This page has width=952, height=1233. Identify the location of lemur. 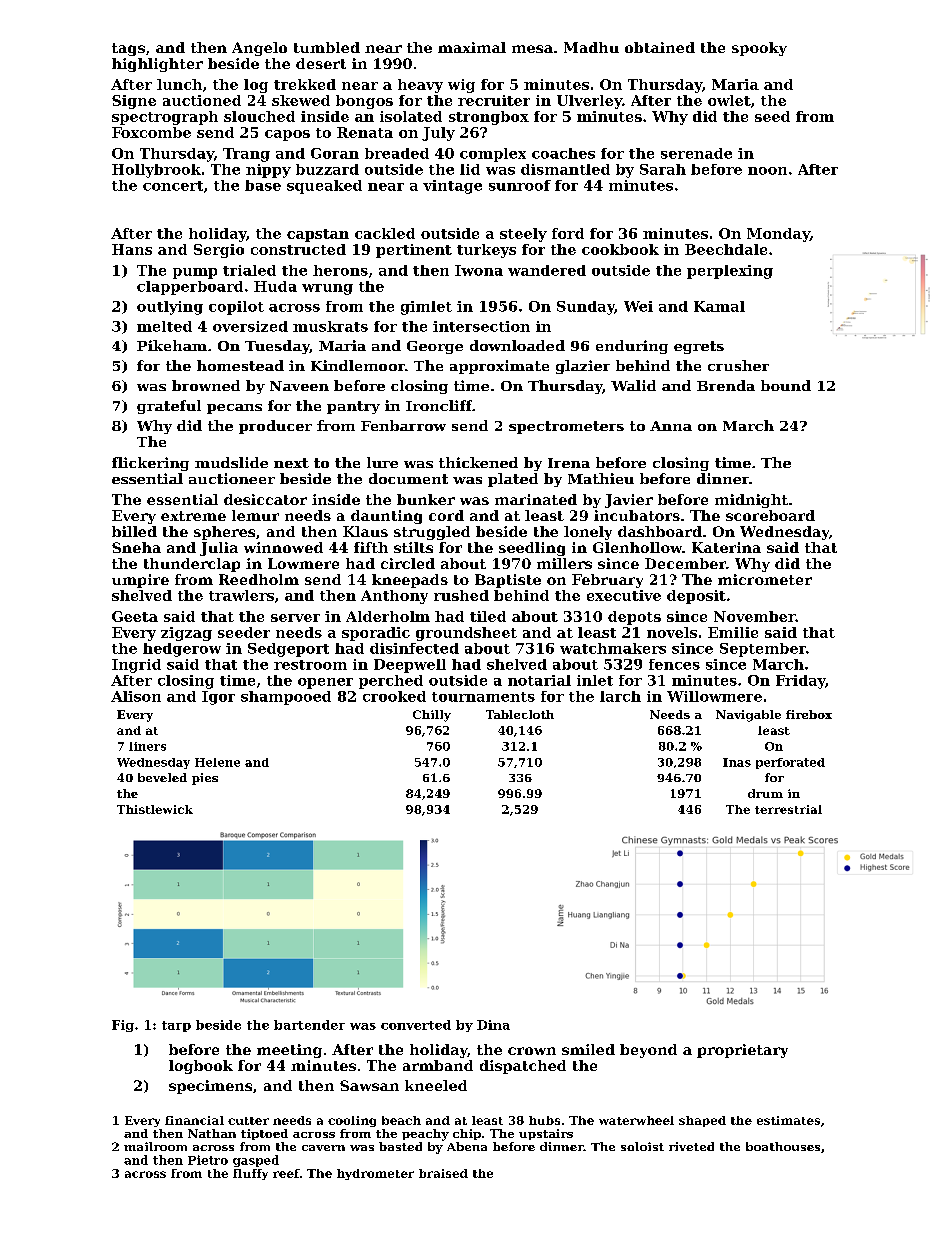
(255, 515).
